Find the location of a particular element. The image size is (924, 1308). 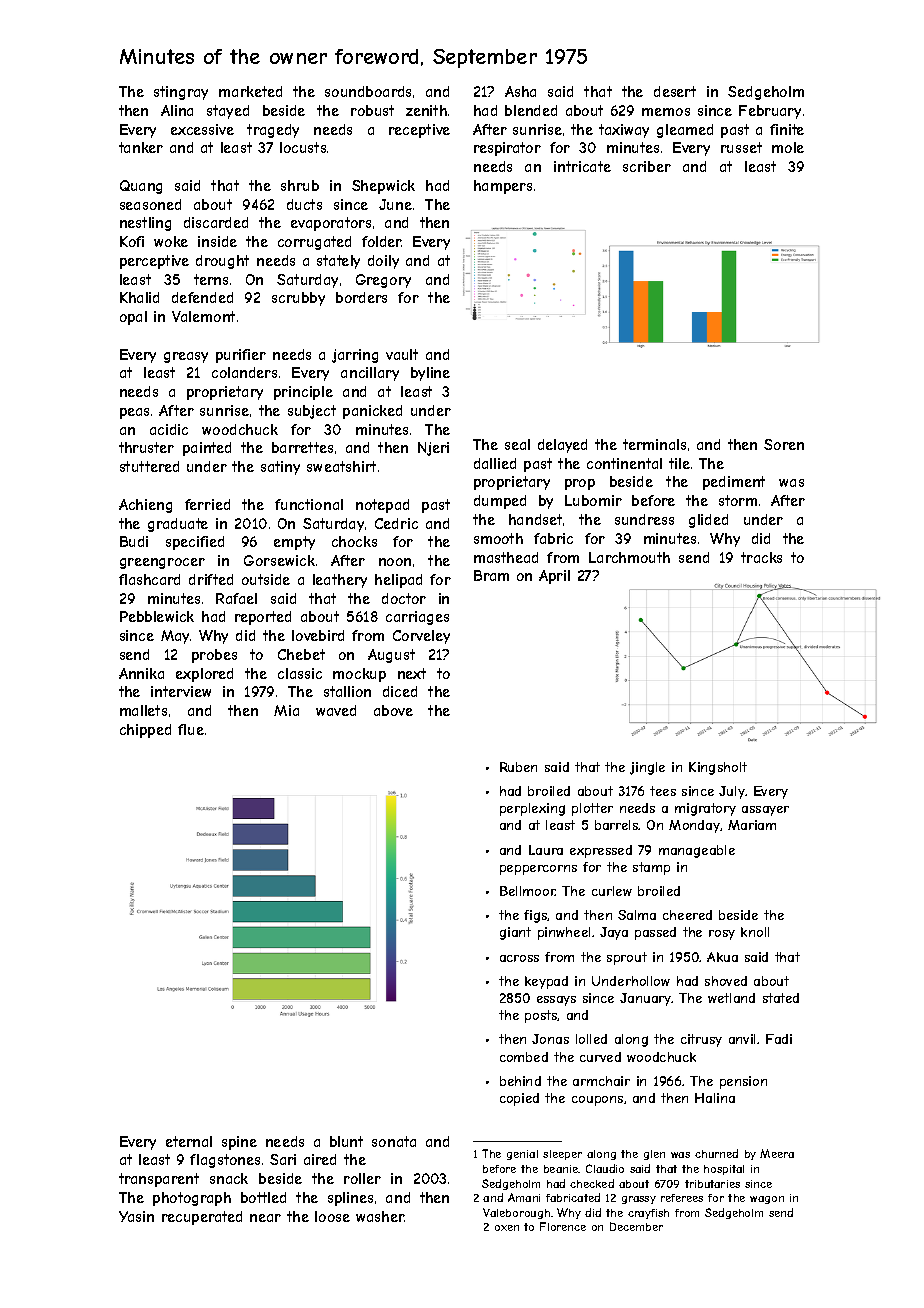

near is located at coordinates (265, 1218).
